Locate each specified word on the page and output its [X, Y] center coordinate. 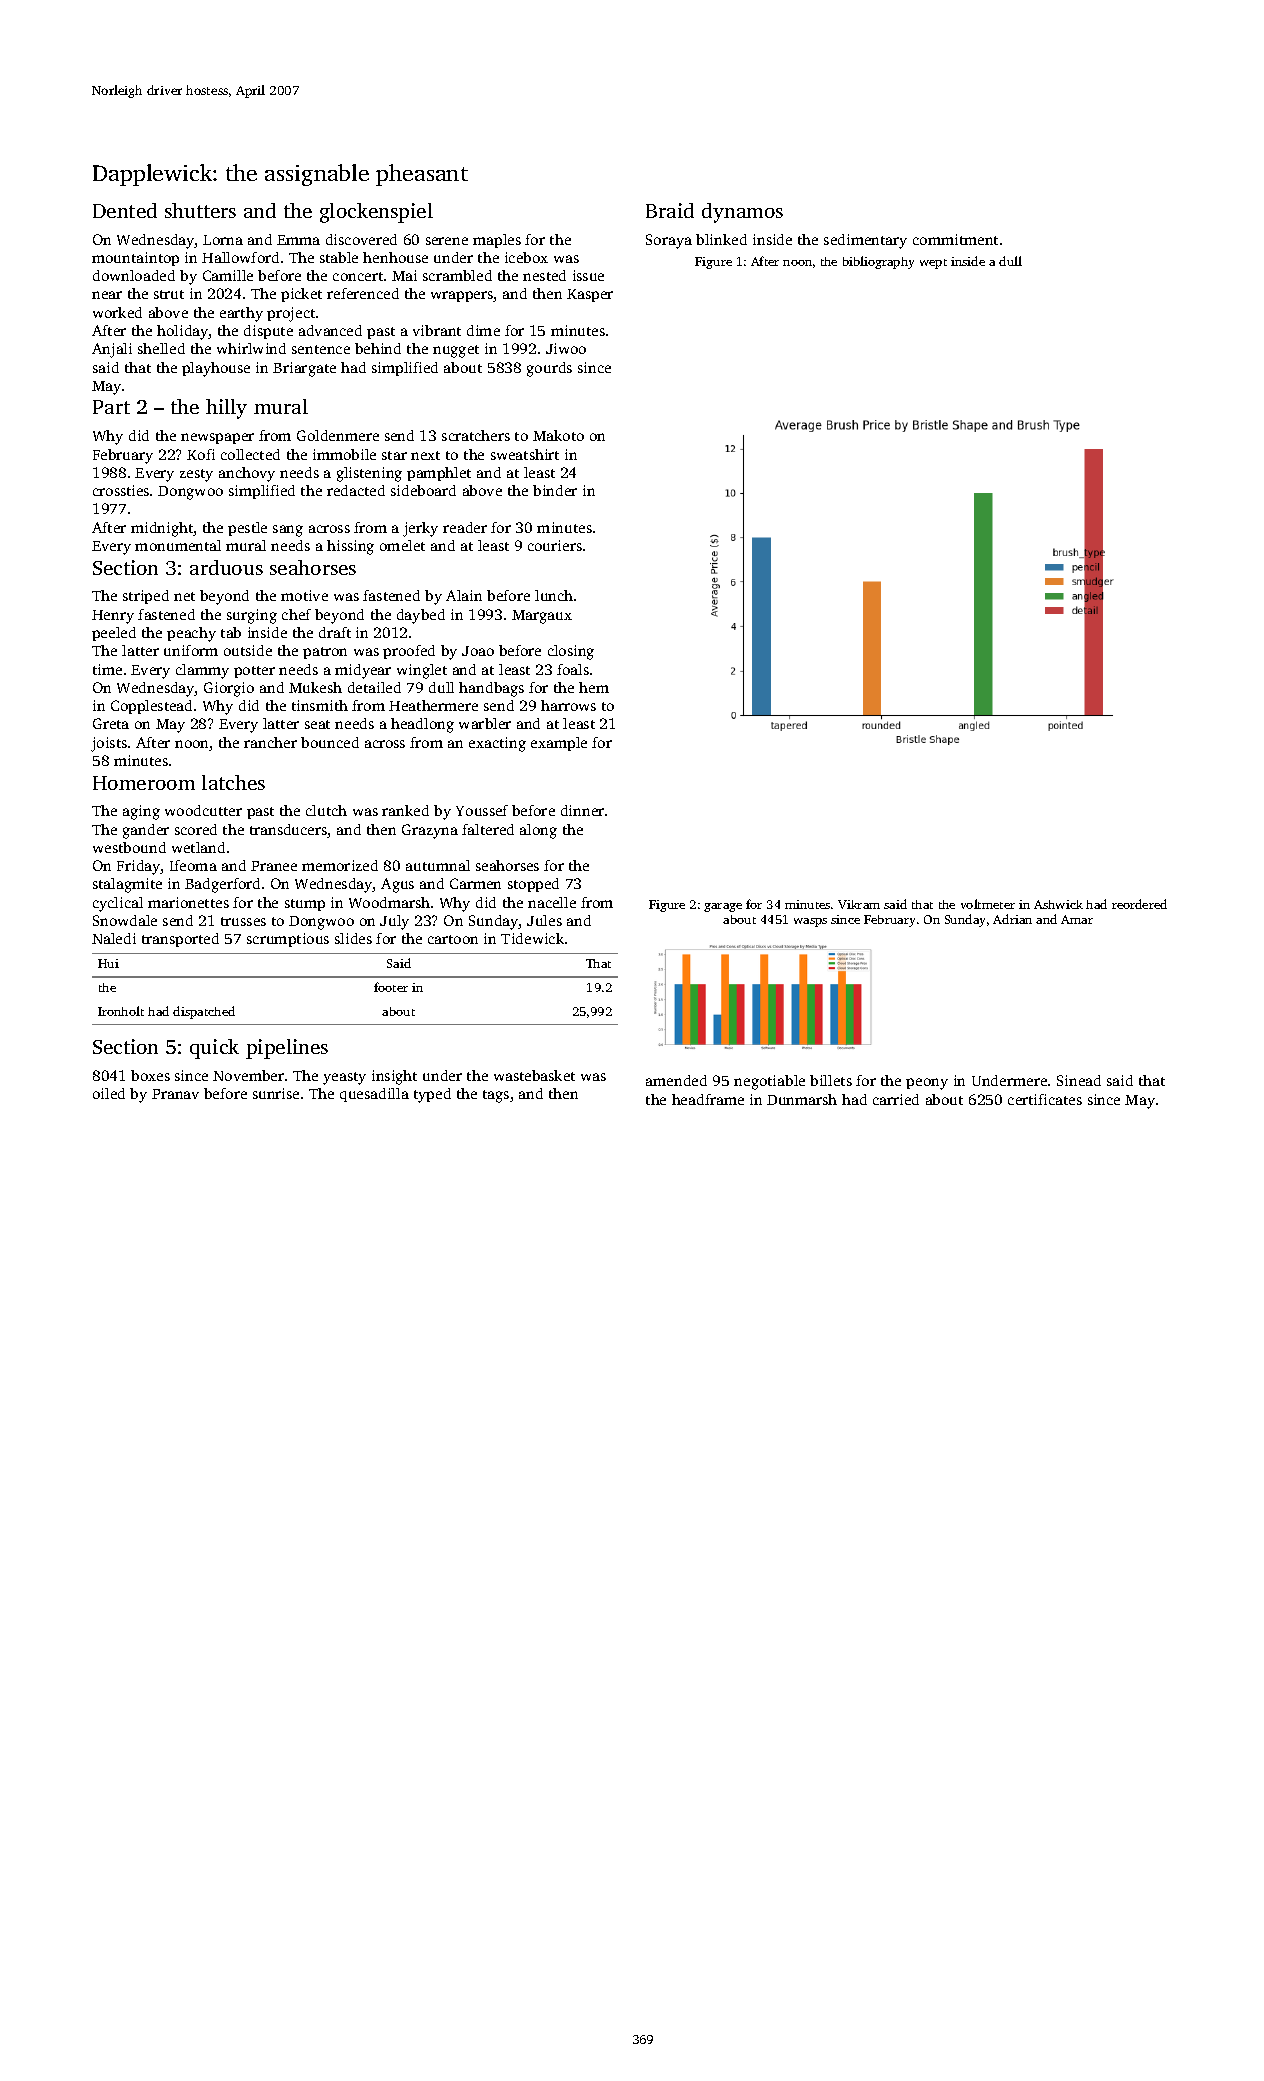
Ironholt [121, 1011]
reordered [1139, 904]
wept [933, 264]
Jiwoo [566, 348]
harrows [568, 705]
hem [594, 687]
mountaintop [135, 259]
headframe [708, 1099]
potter [254, 672]
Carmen [475, 883]
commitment [955, 239]
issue [588, 275]
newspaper [217, 438]
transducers [289, 831]
